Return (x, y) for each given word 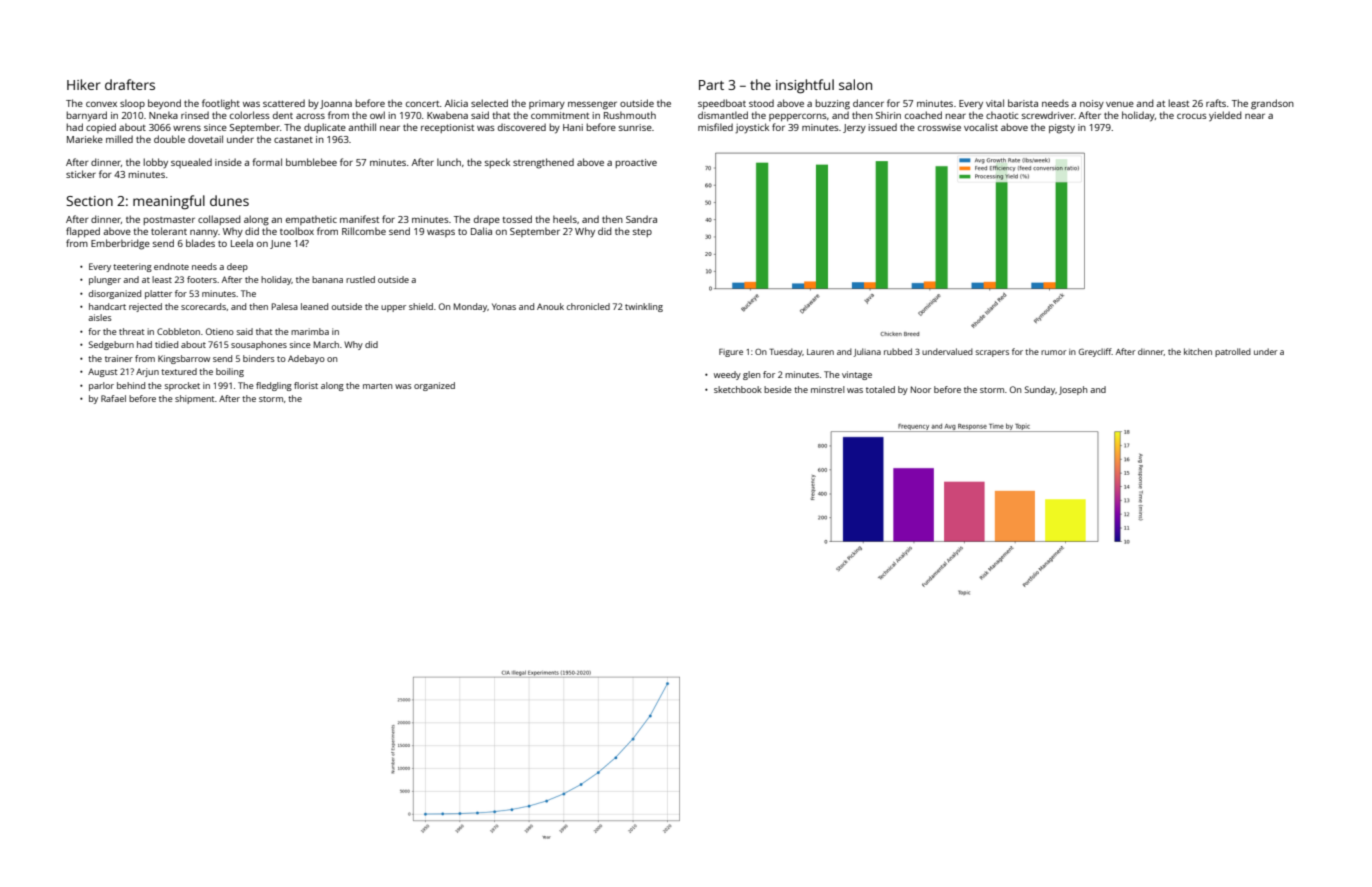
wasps (441, 233)
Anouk (550, 306)
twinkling (644, 307)
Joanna (336, 104)
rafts (1216, 103)
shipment (194, 399)
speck (497, 163)
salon (855, 84)
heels (565, 219)
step (642, 232)
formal (267, 162)
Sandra (641, 219)
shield (421, 306)
